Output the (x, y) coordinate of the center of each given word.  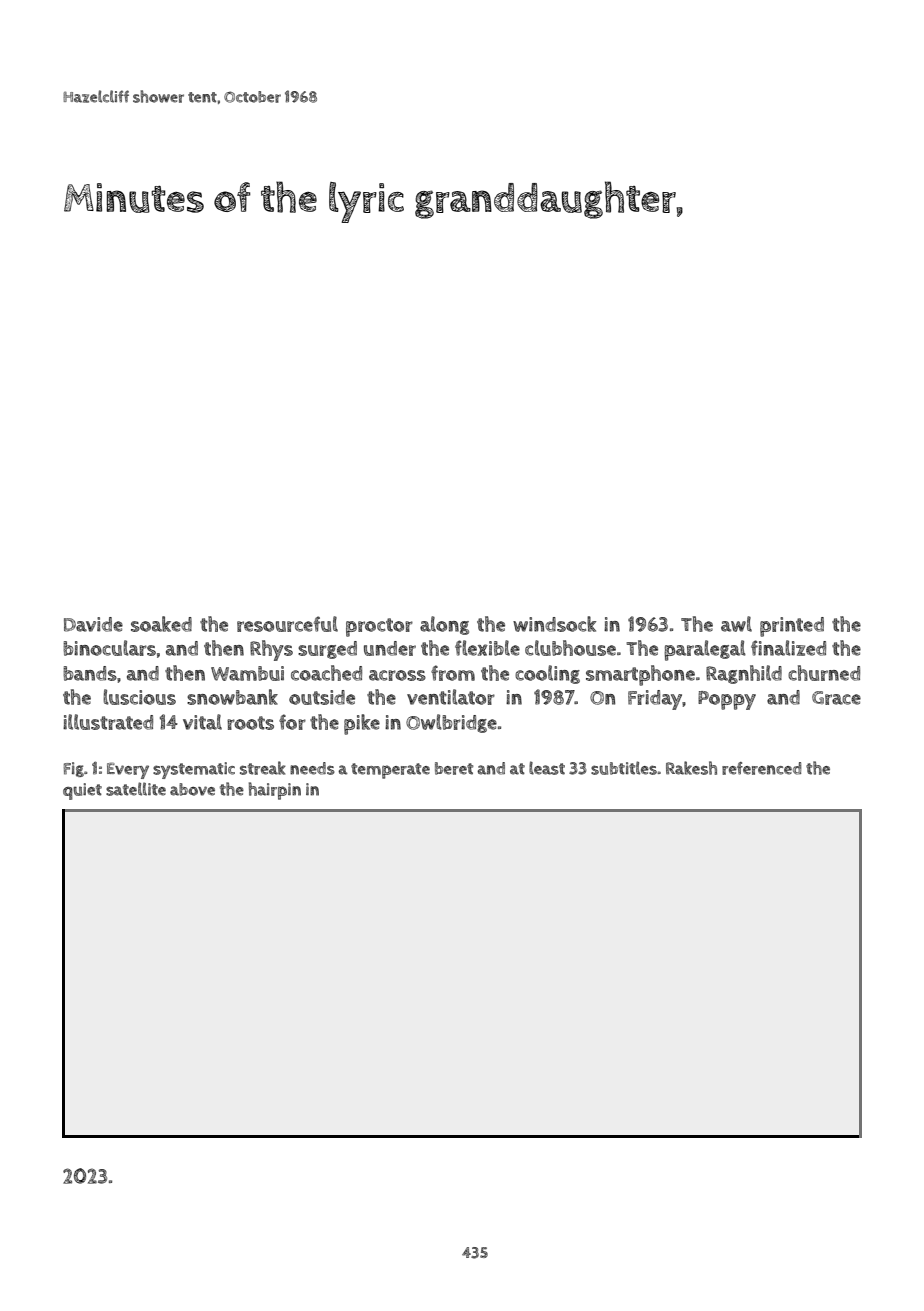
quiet (82, 791)
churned (824, 673)
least (547, 768)
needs (312, 768)
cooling (547, 674)
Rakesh (691, 768)
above (192, 789)
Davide (93, 624)
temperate (390, 771)
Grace (836, 698)
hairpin (275, 791)
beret (454, 768)
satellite (136, 789)
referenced (761, 768)
